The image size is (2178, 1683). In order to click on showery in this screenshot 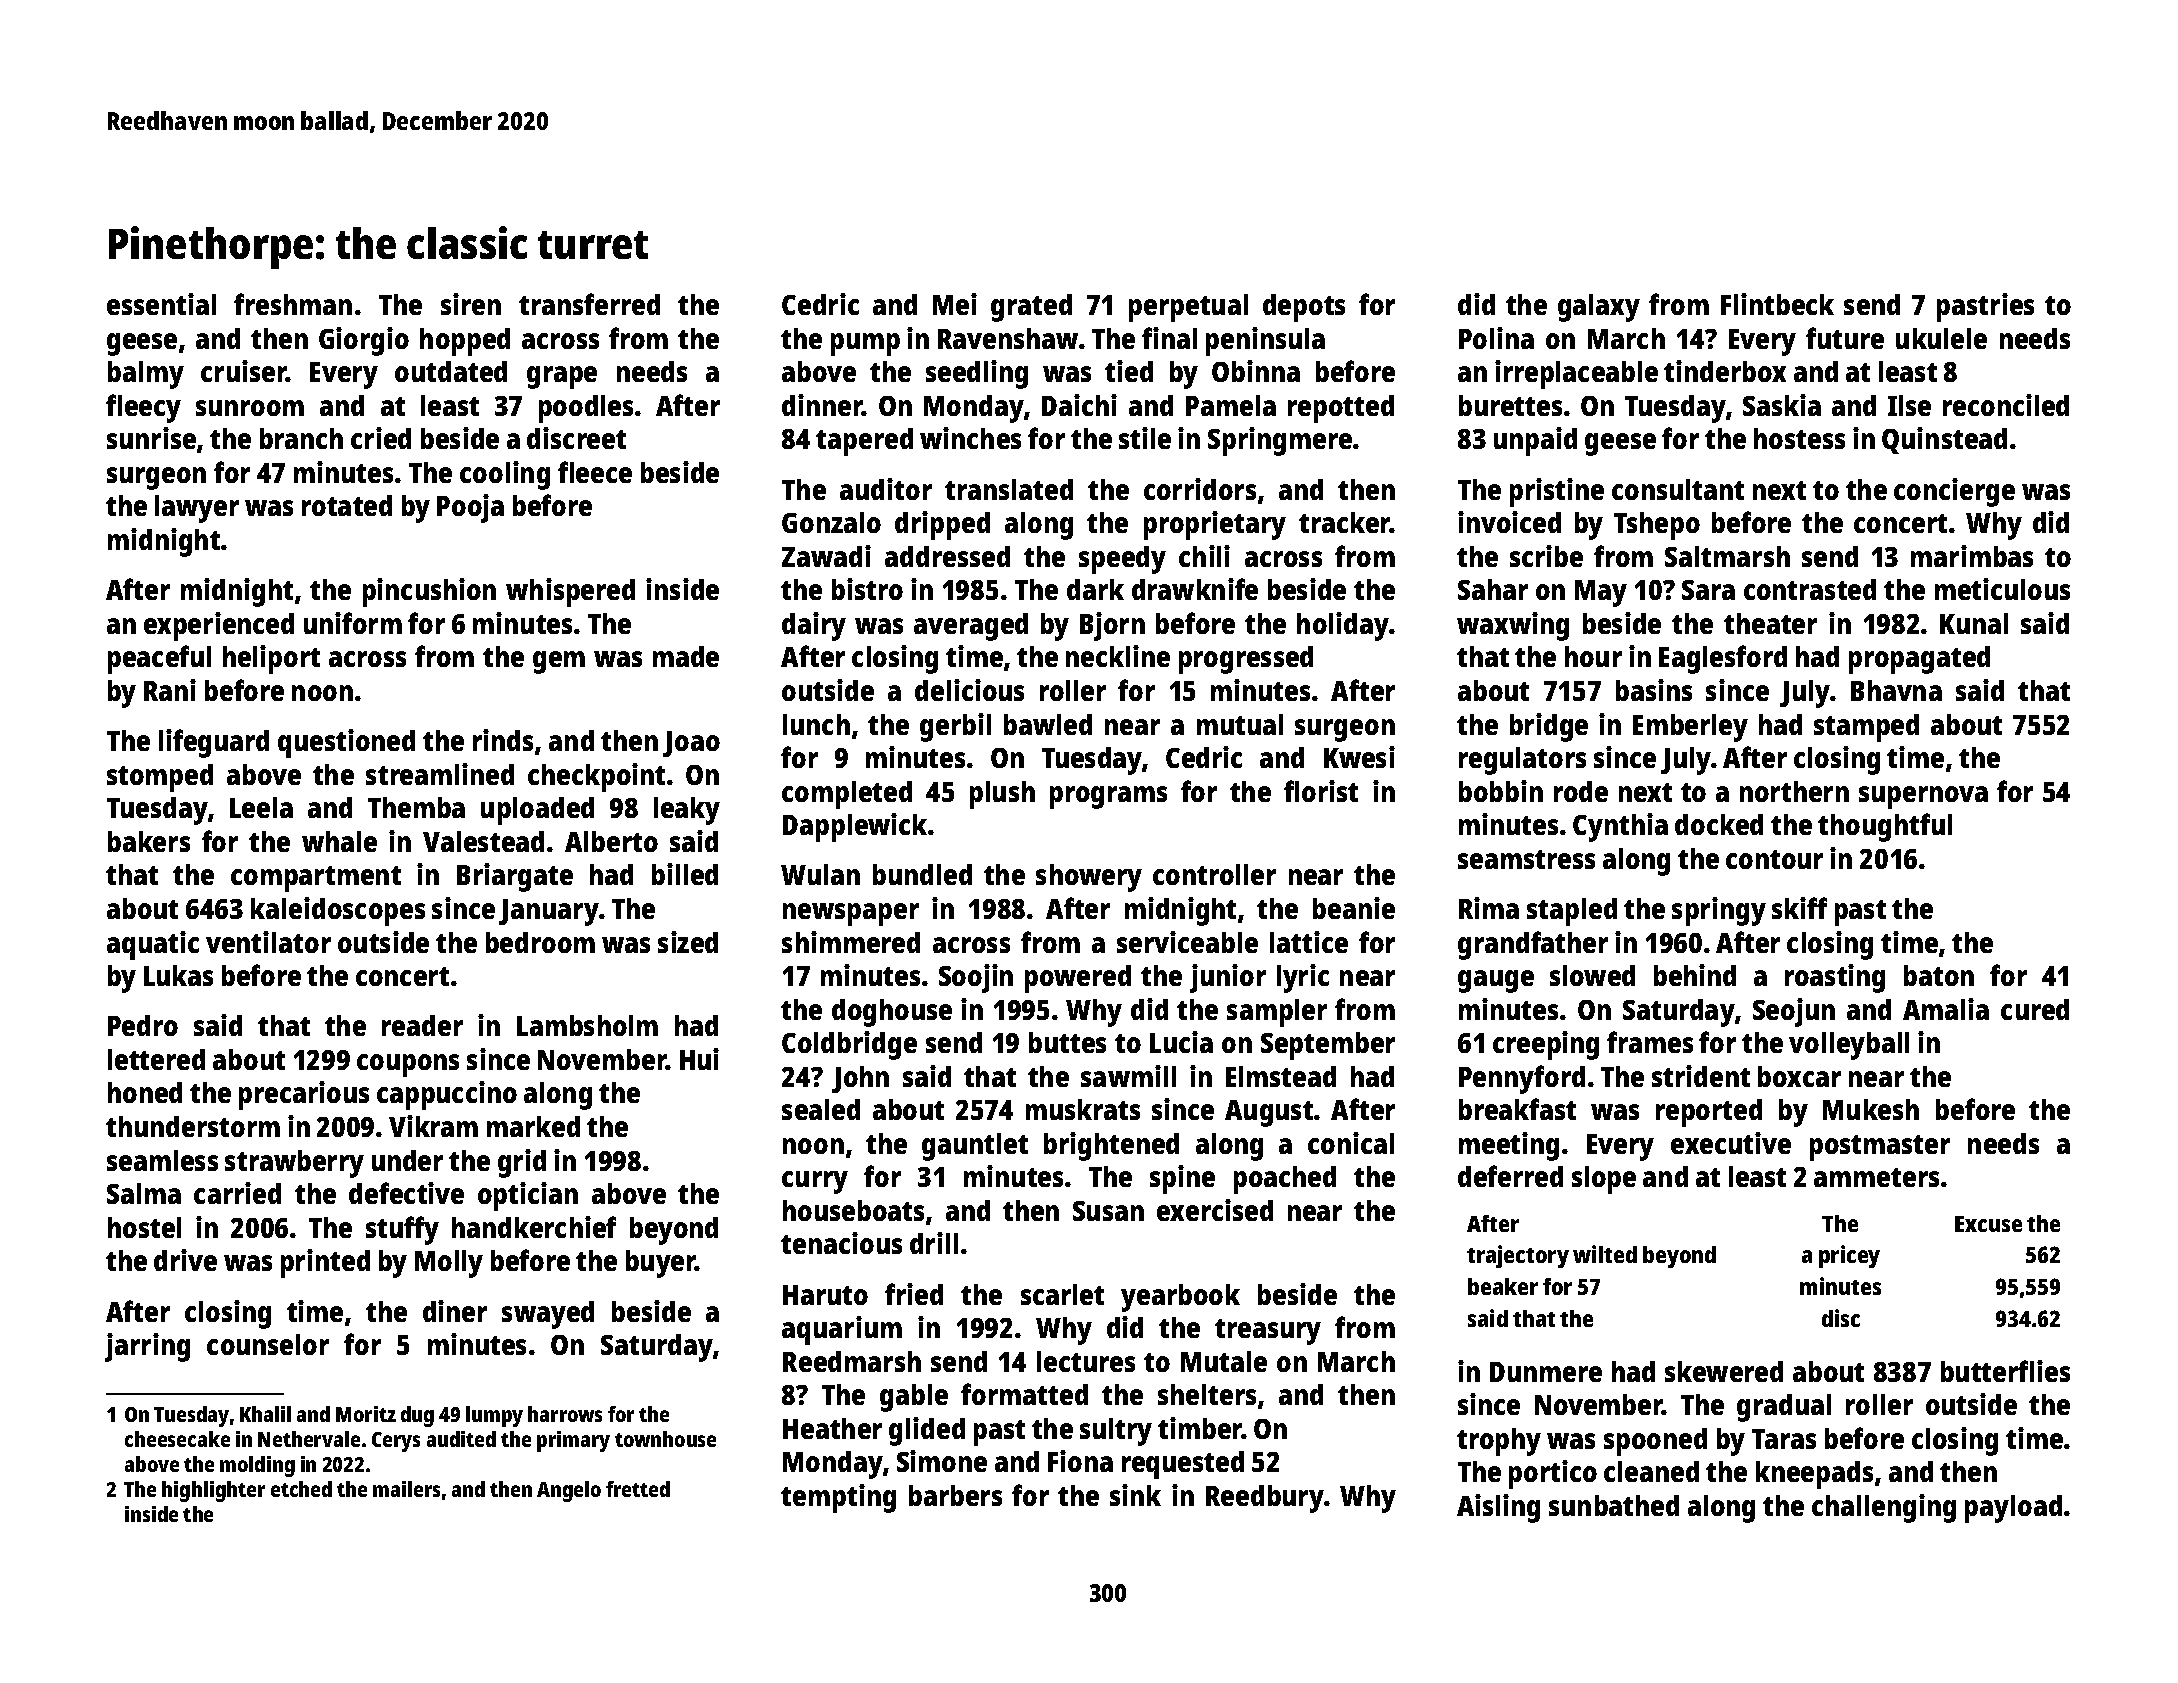, I will do `click(1089, 878)`.
